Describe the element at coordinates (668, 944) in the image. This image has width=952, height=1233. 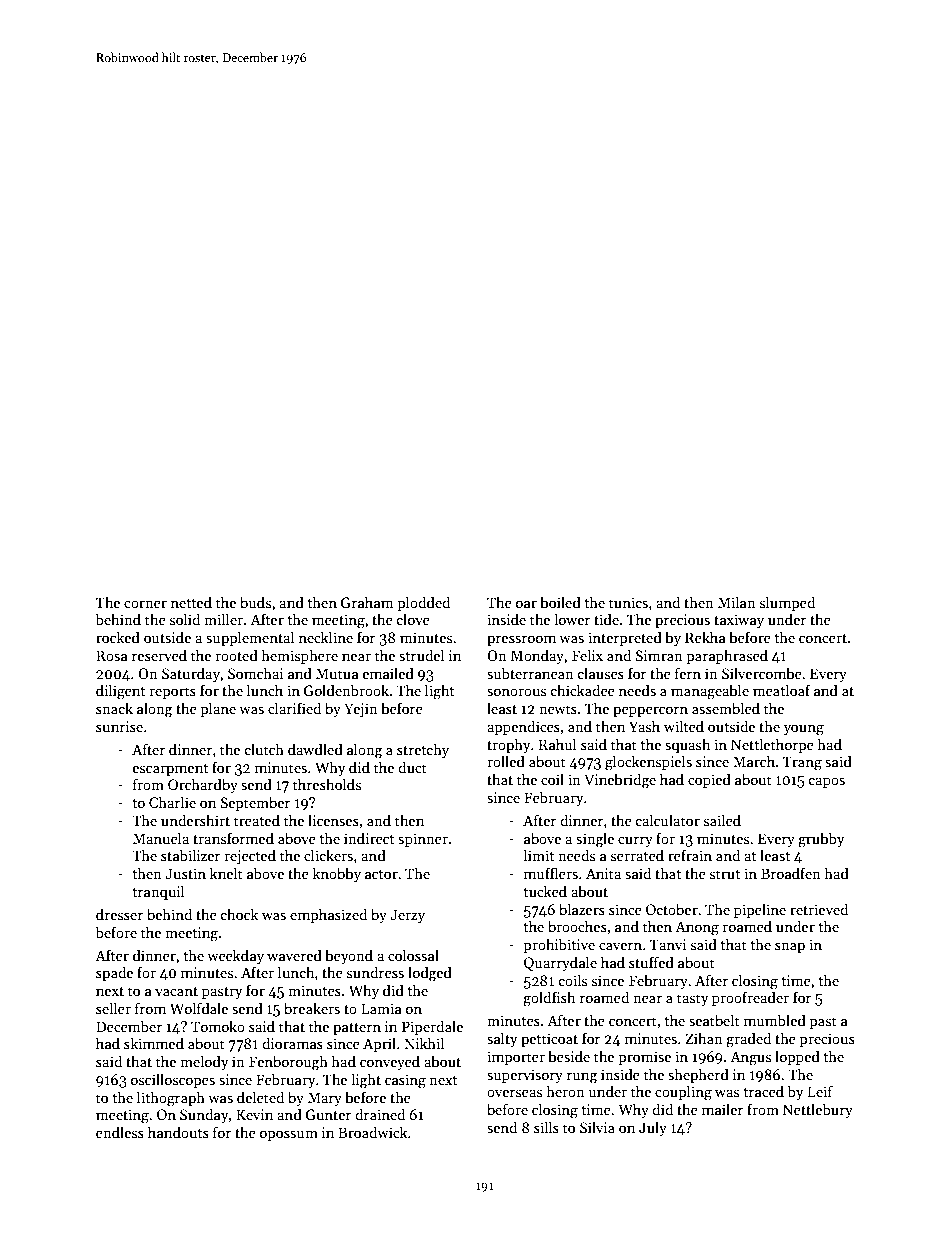
I see `Tanvi` at that location.
